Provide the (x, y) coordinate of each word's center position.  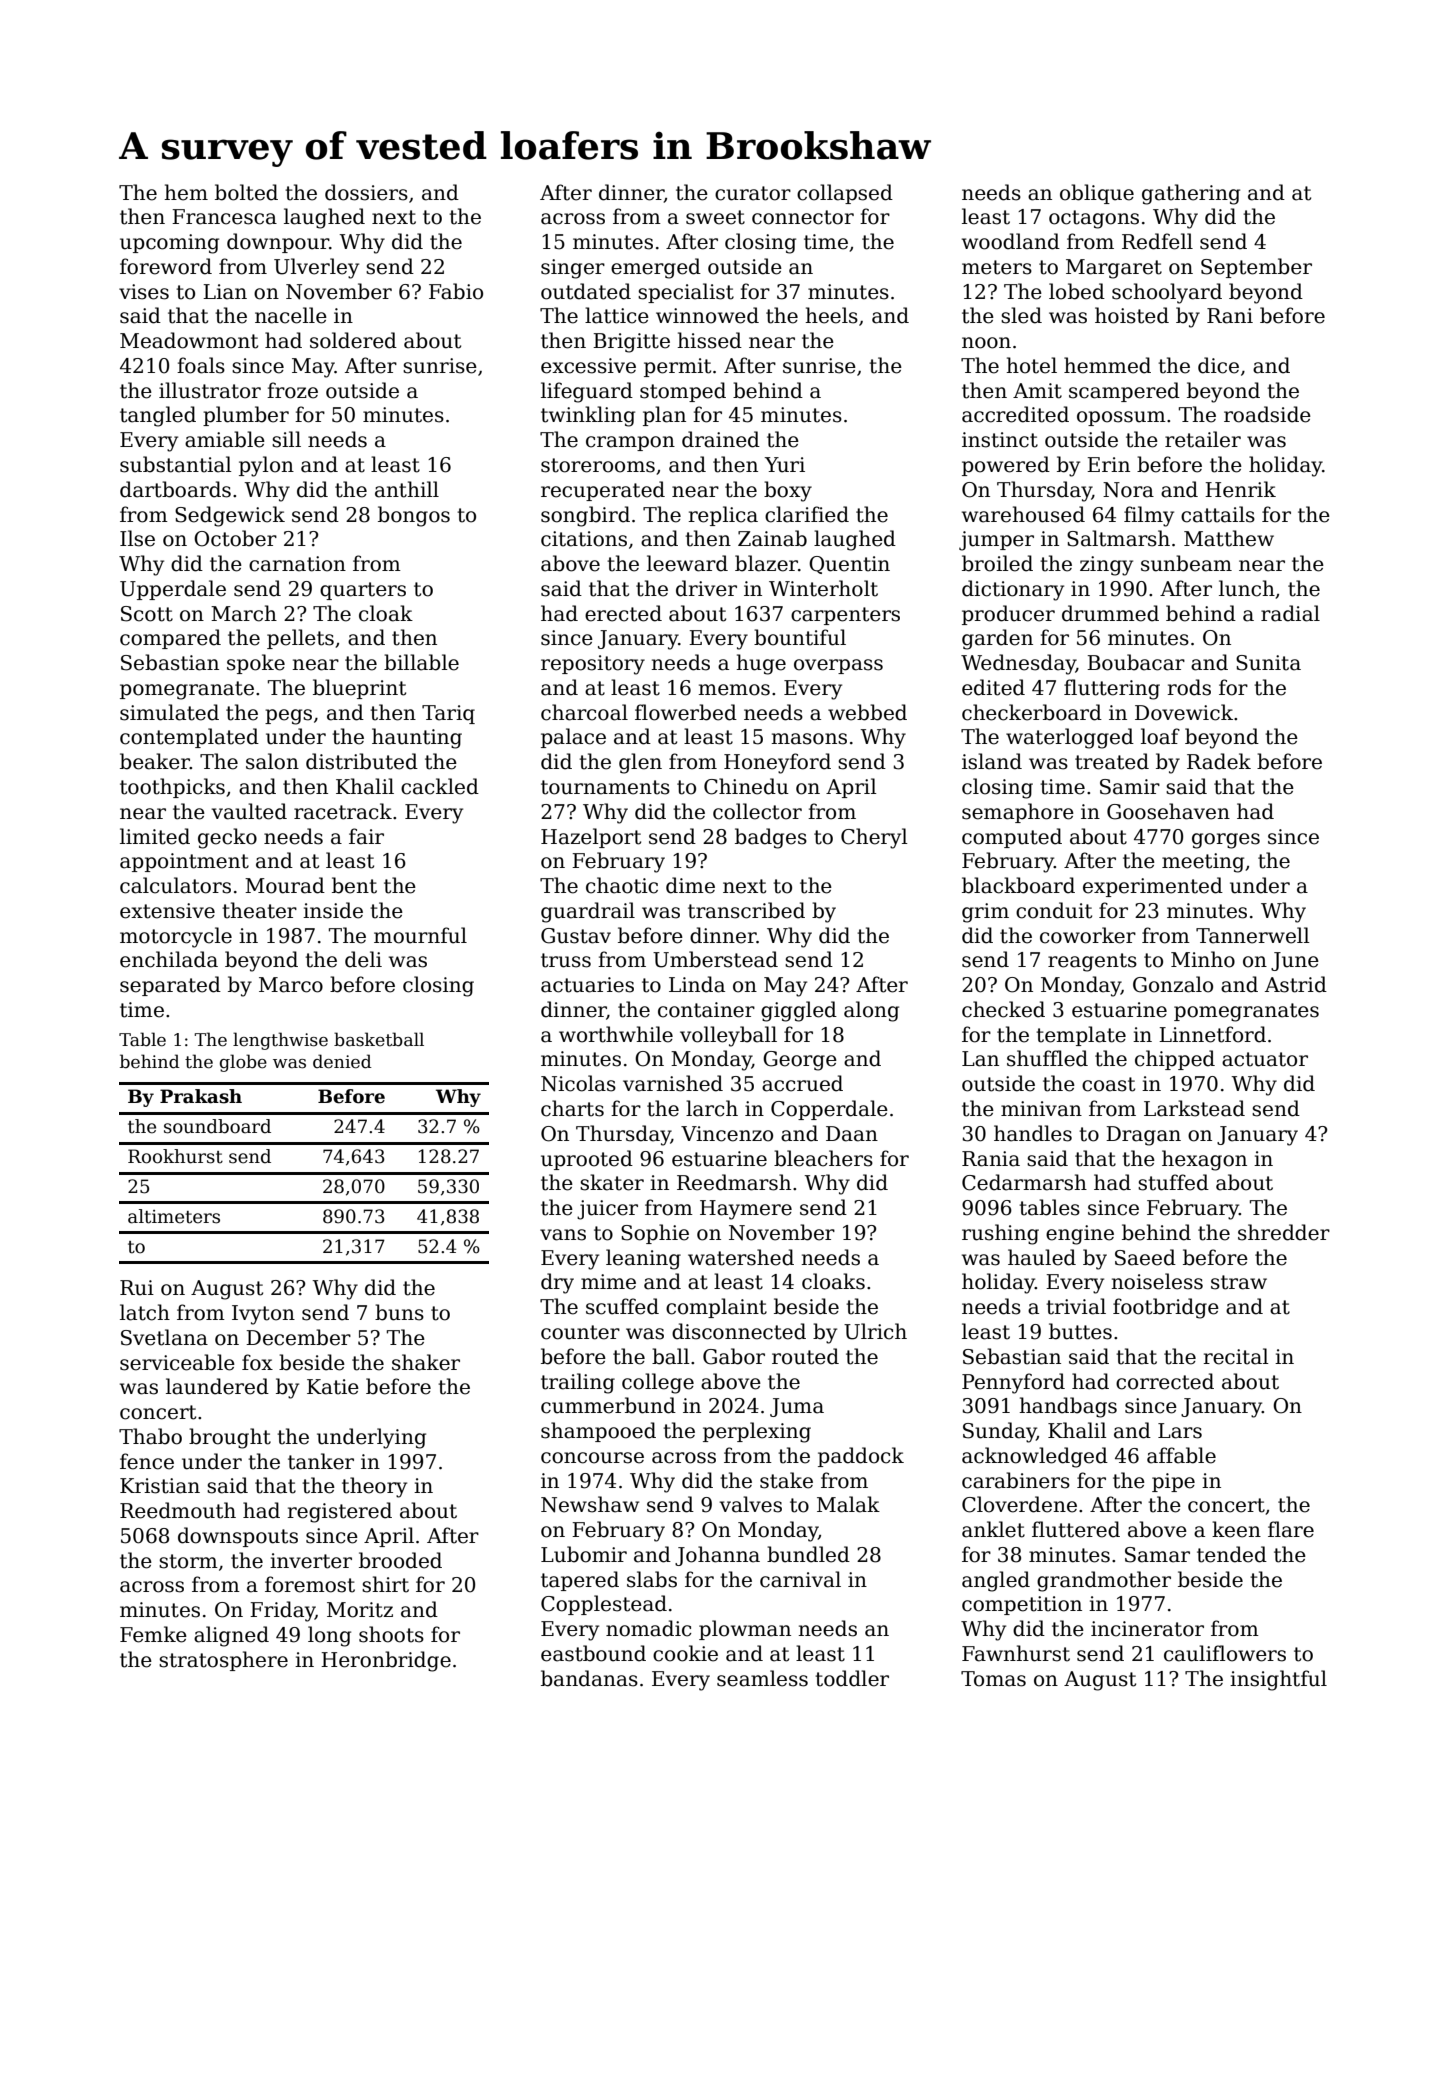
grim (985, 913)
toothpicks (172, 788)
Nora (1128, 490)
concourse (592, 1458)
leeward (687, 563)
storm (188, 1561)
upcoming (169, 244)
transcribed (746, 910)
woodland (1011, 241)
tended (1232, 1554)
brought (230, 1438)
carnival (800, 1579)
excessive (588, 366)
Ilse (137, 538)
